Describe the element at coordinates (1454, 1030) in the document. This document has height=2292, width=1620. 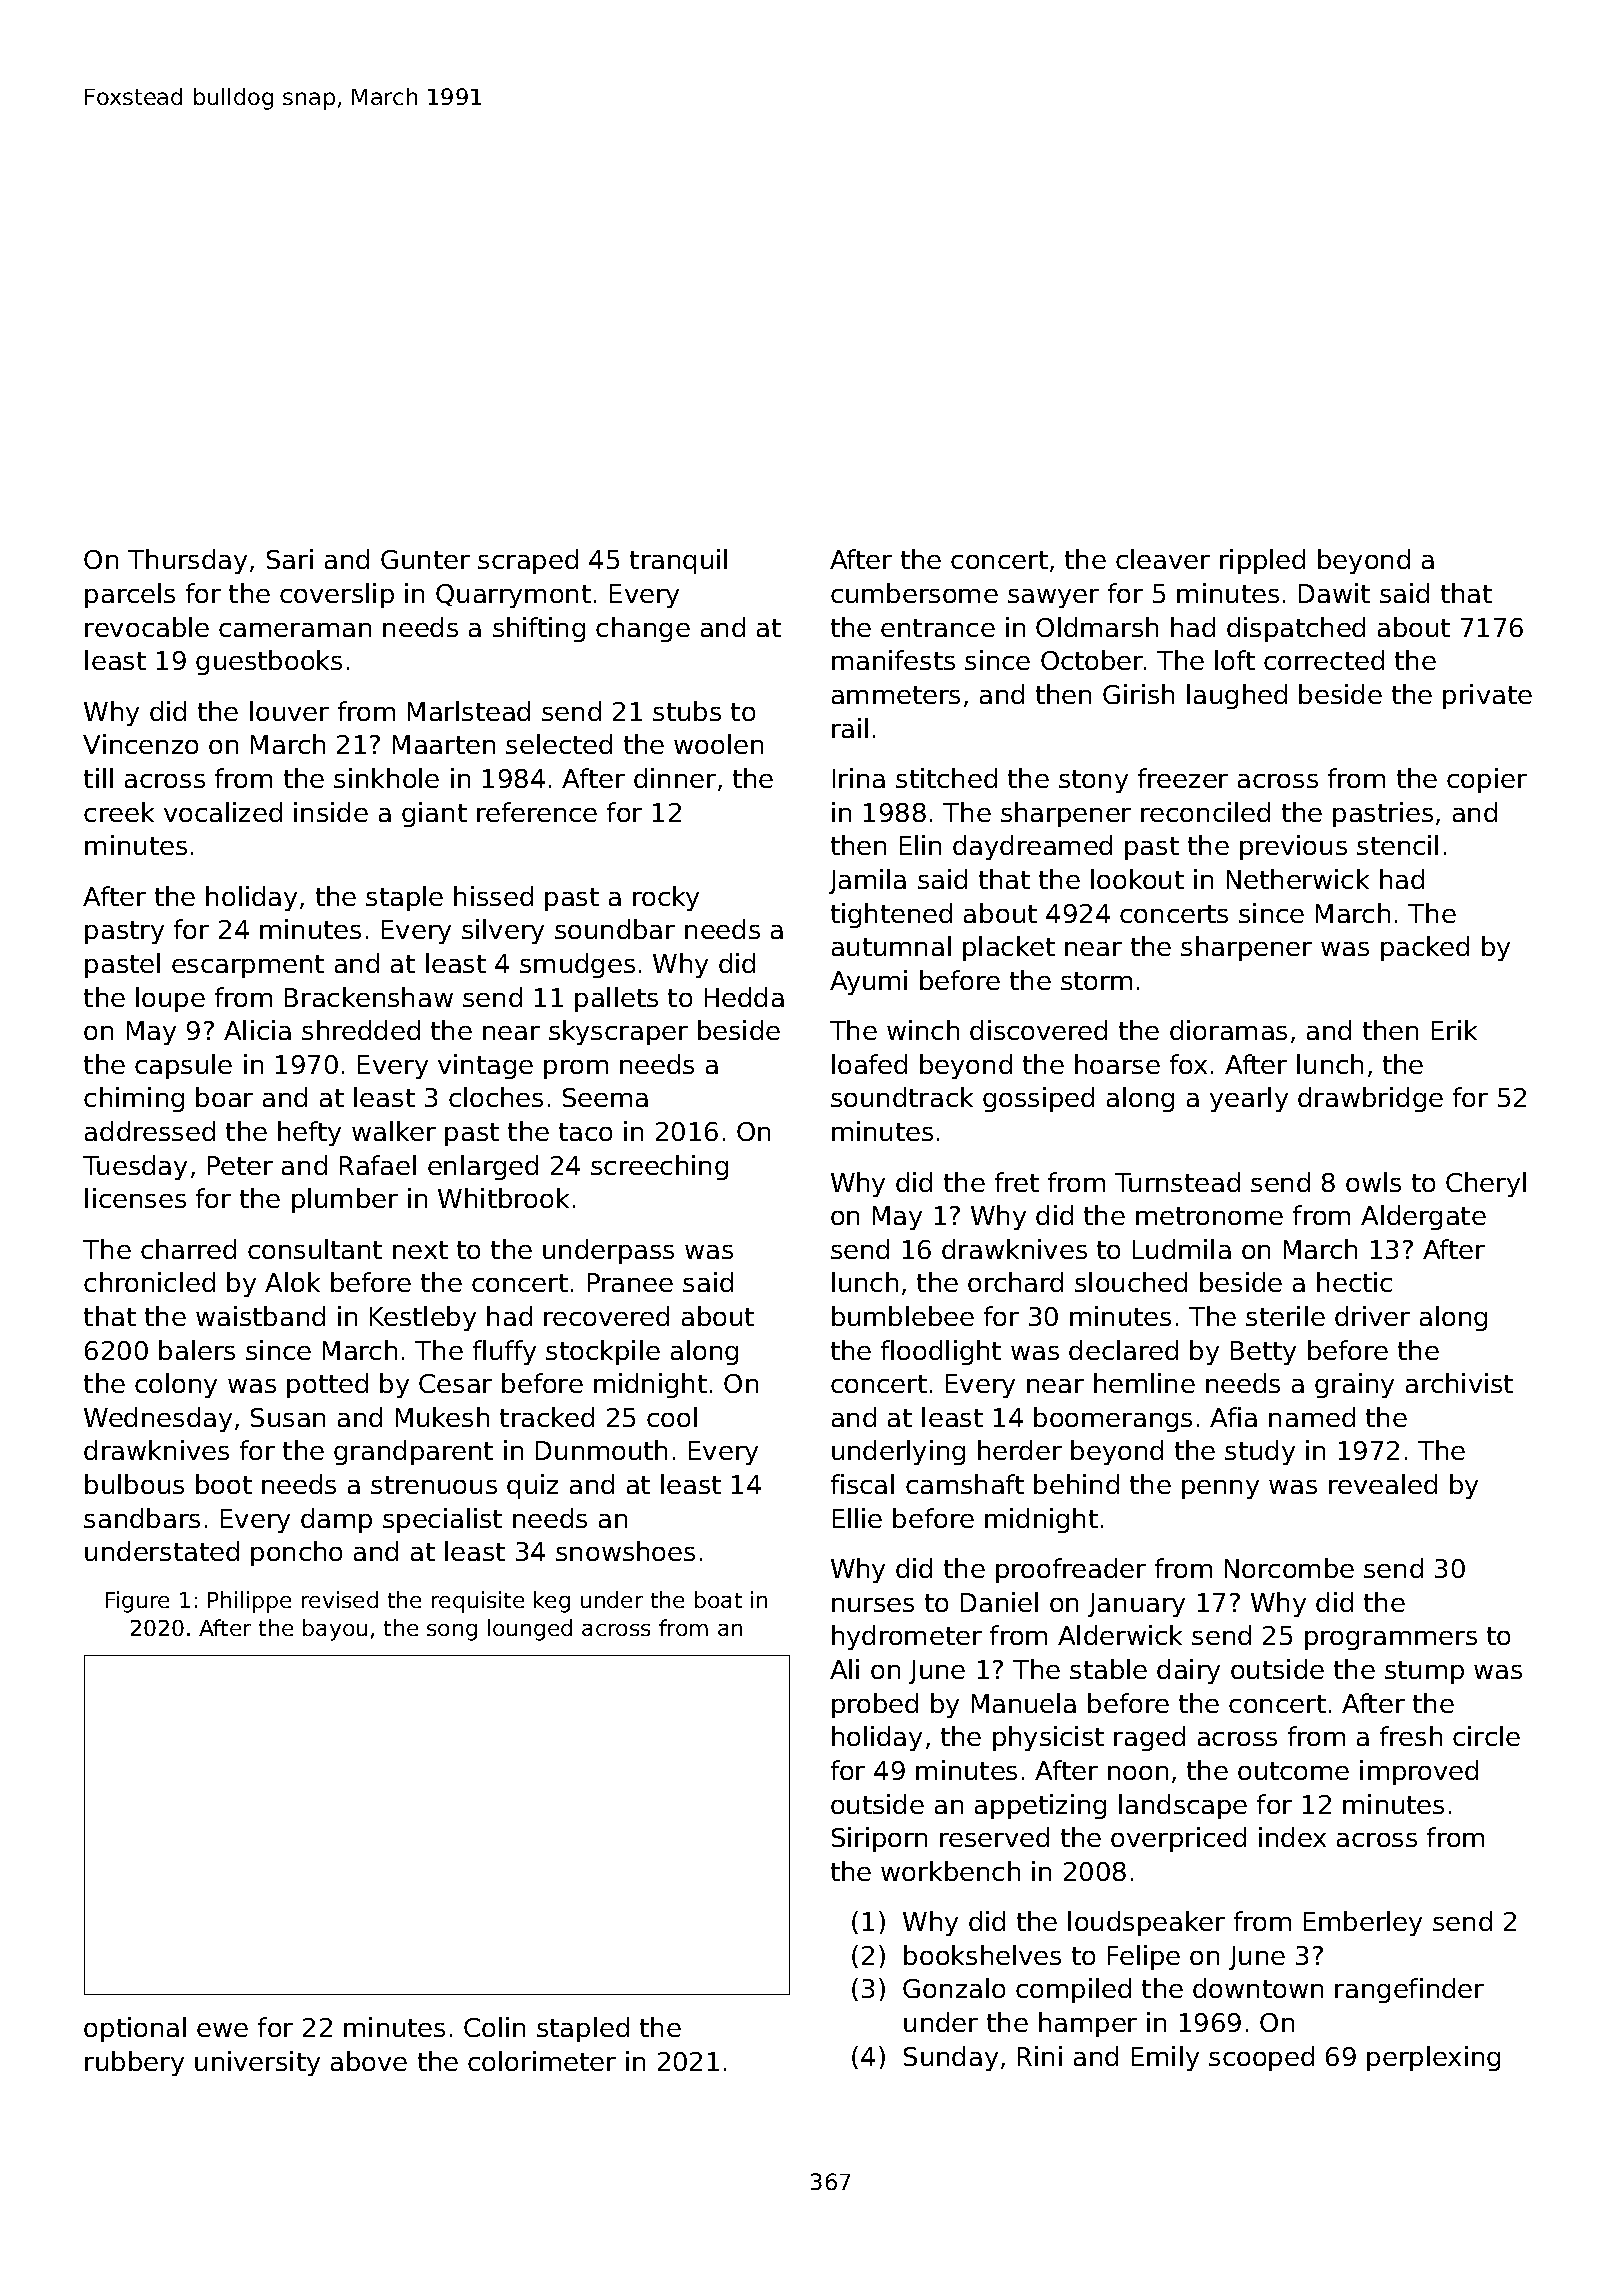
I see `Erik` at that location.
